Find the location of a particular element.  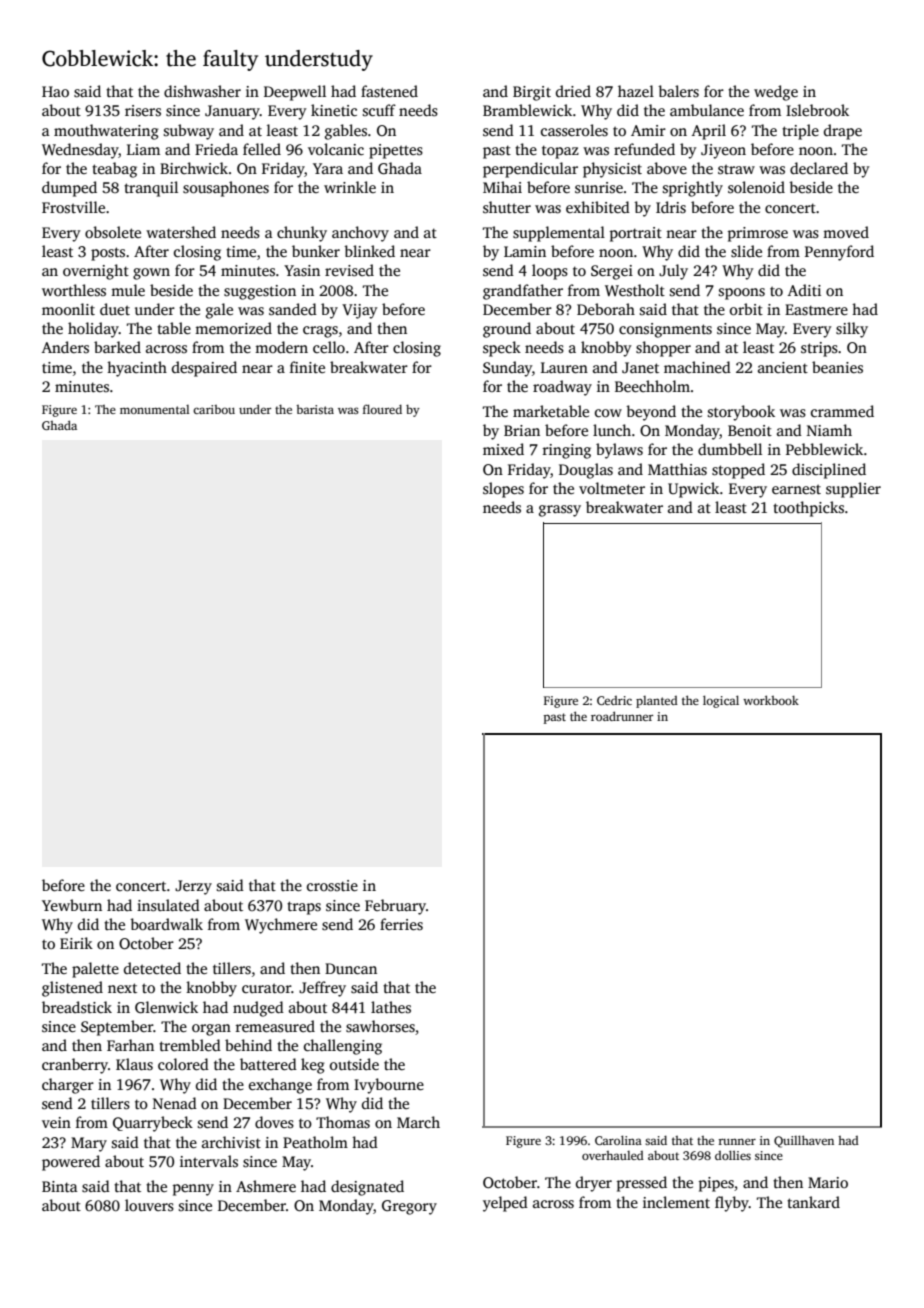

Bramblewick is located at coordinates (527, 110).
